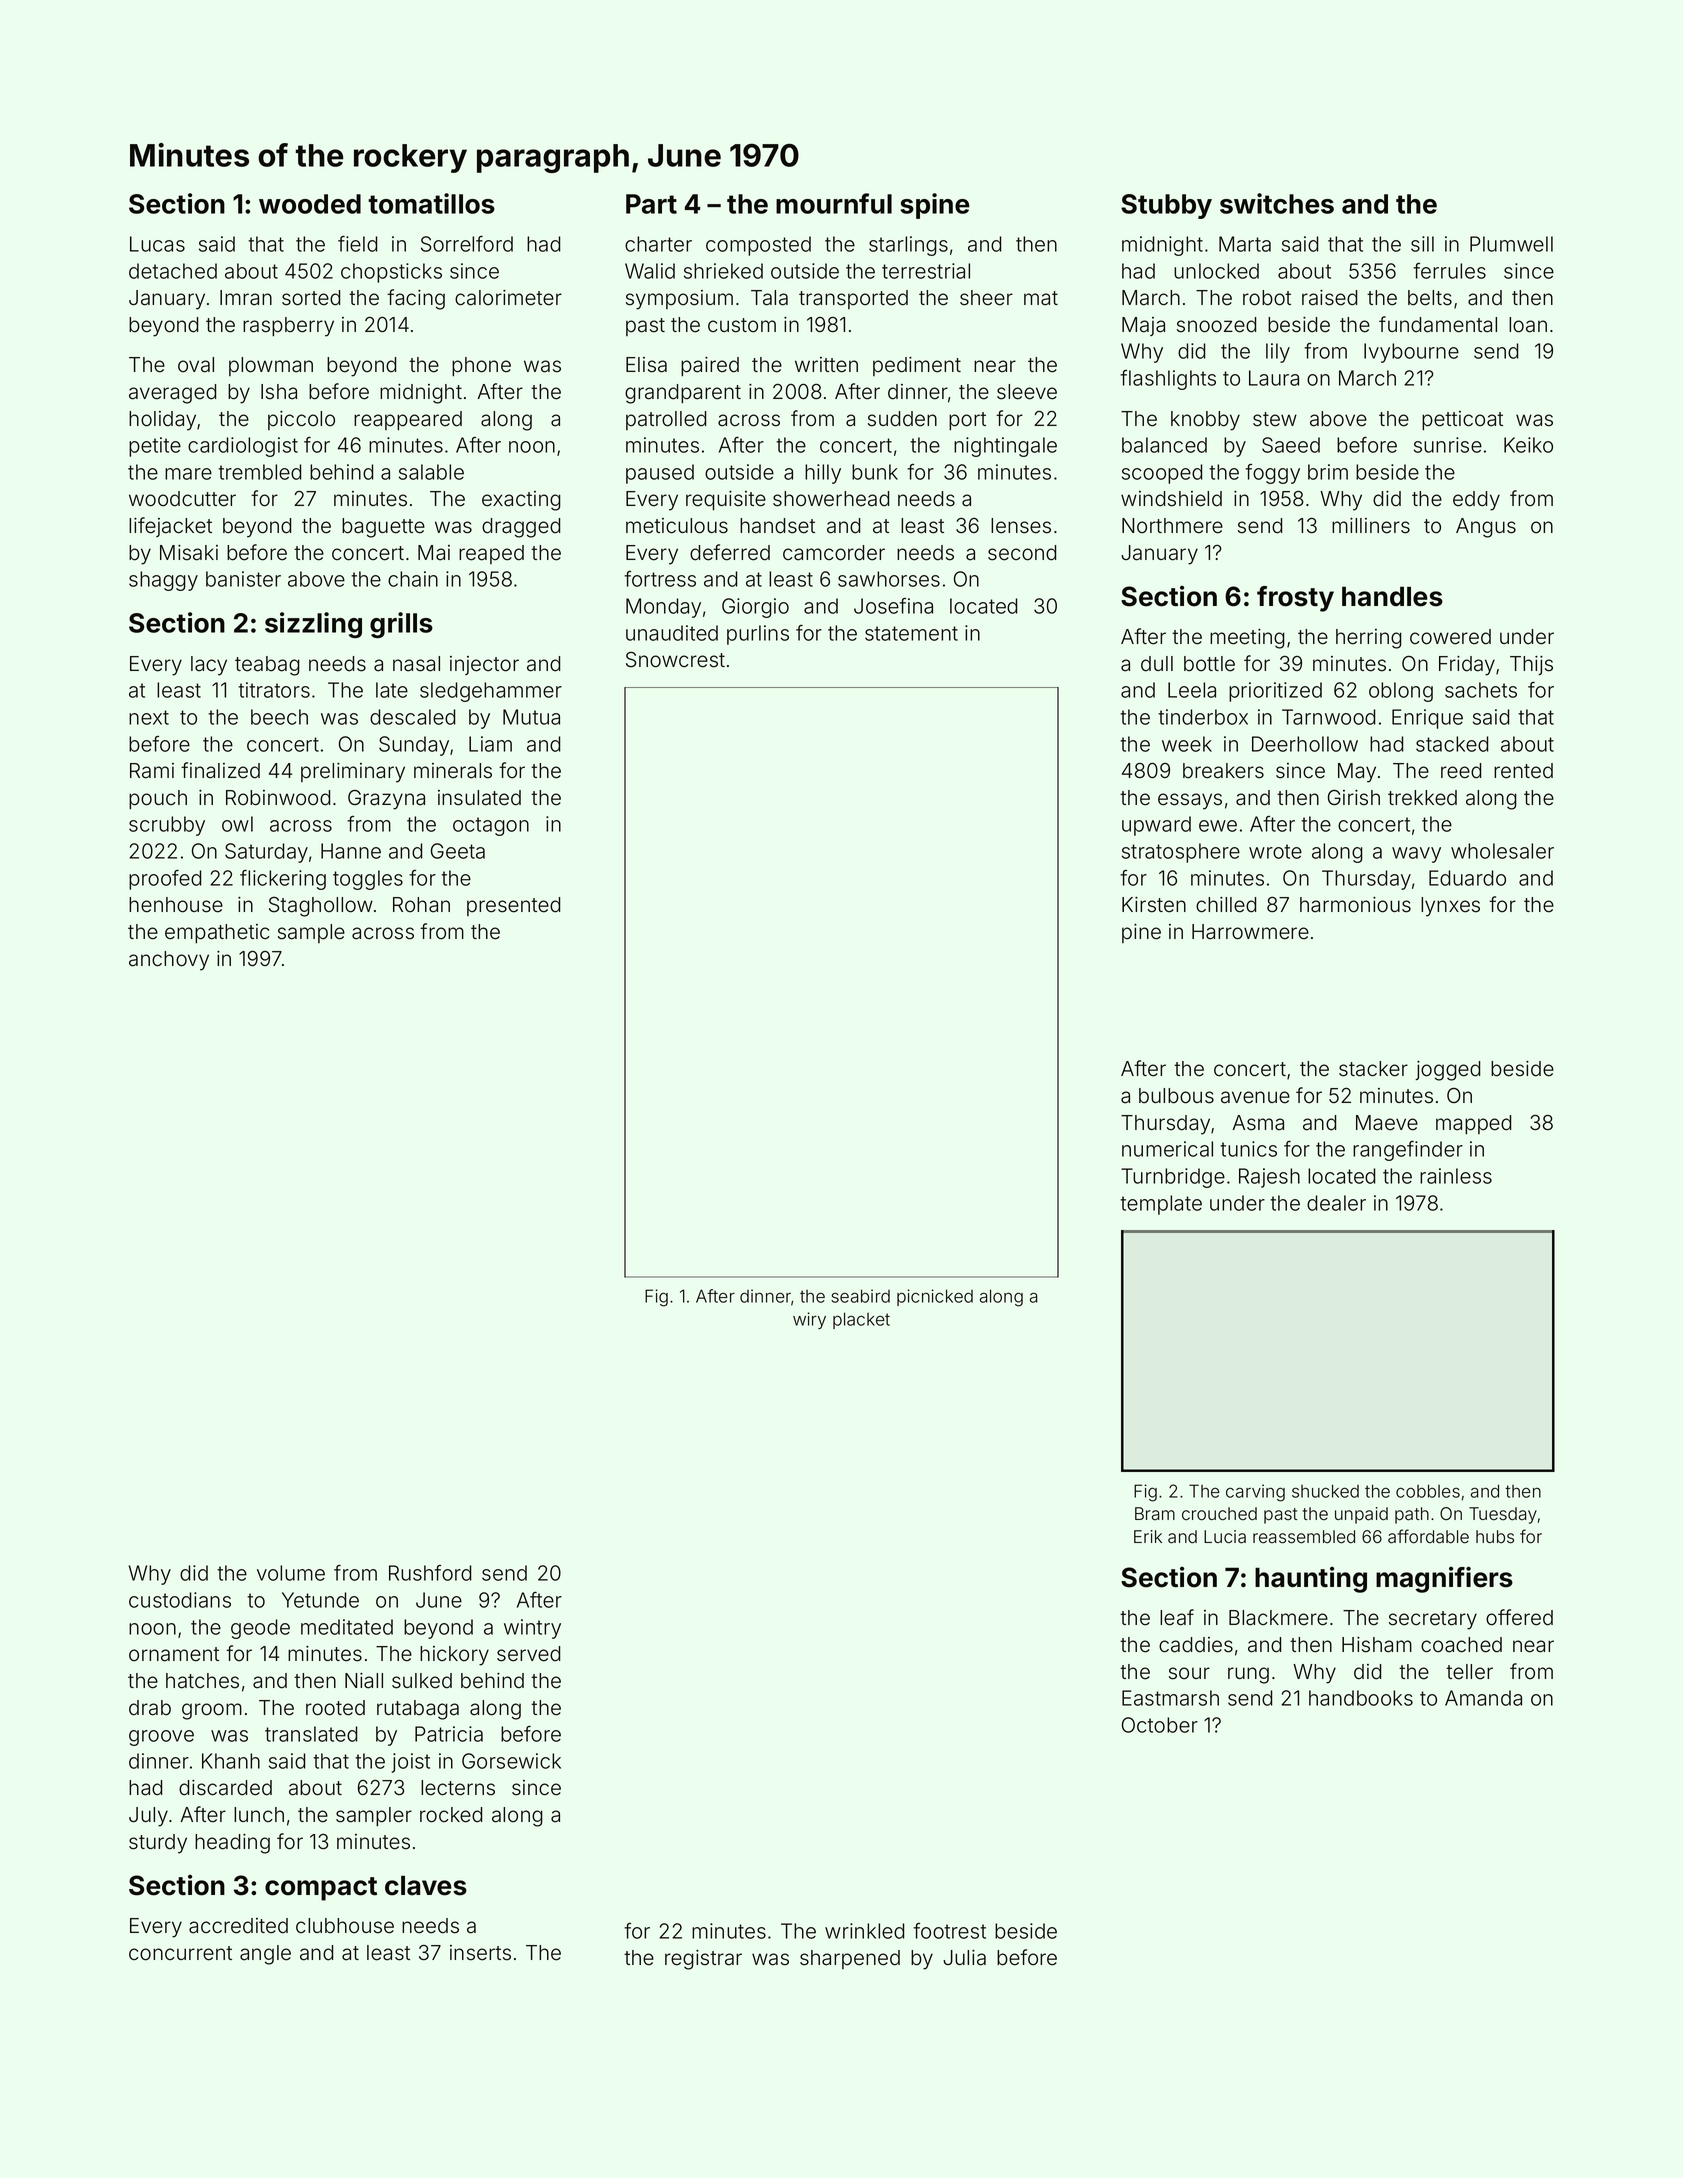 The width and height of the screenshot is (1683, 2178). Describe the element at coordinates (677, 526) in the screenshot. I see `meticulous` at that location.
